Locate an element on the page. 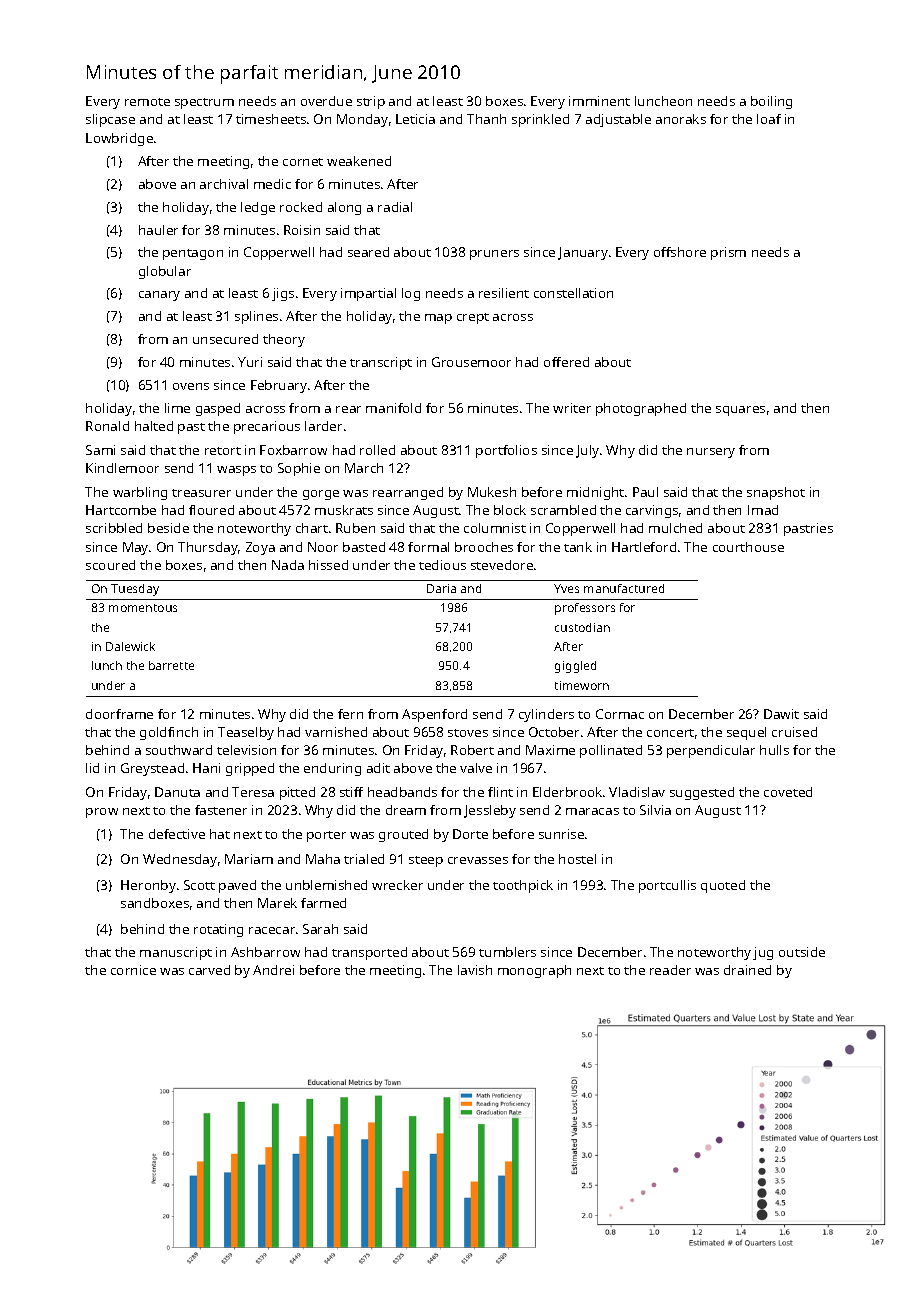  manufactured is located at coordinates (624, 588).
